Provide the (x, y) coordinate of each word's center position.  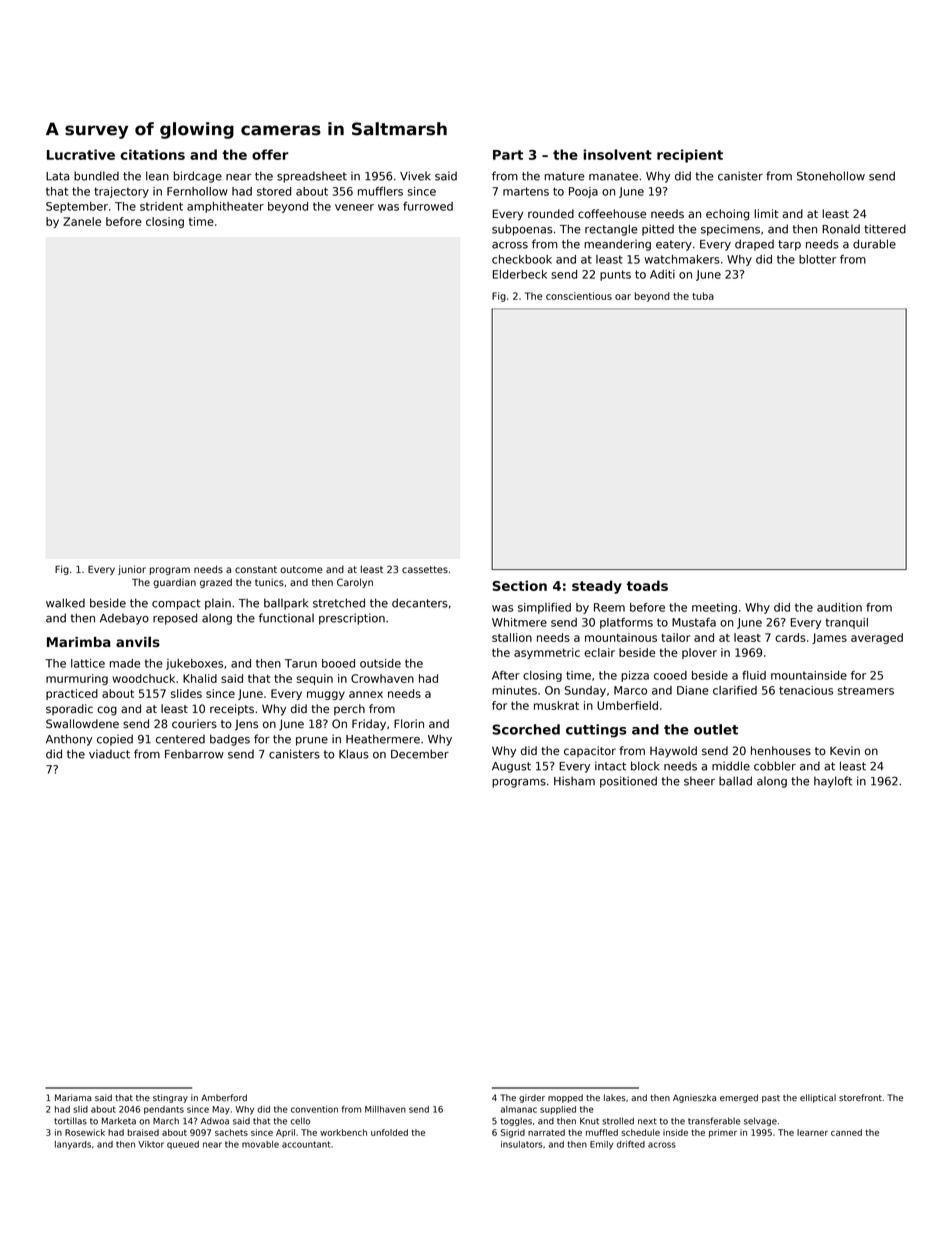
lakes (615, 1097)
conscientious (579, 296)
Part (508, 155)
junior (132, 570)
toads (647, 585)
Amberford (224, 1097)
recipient (690, 156)
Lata (57, 176)
